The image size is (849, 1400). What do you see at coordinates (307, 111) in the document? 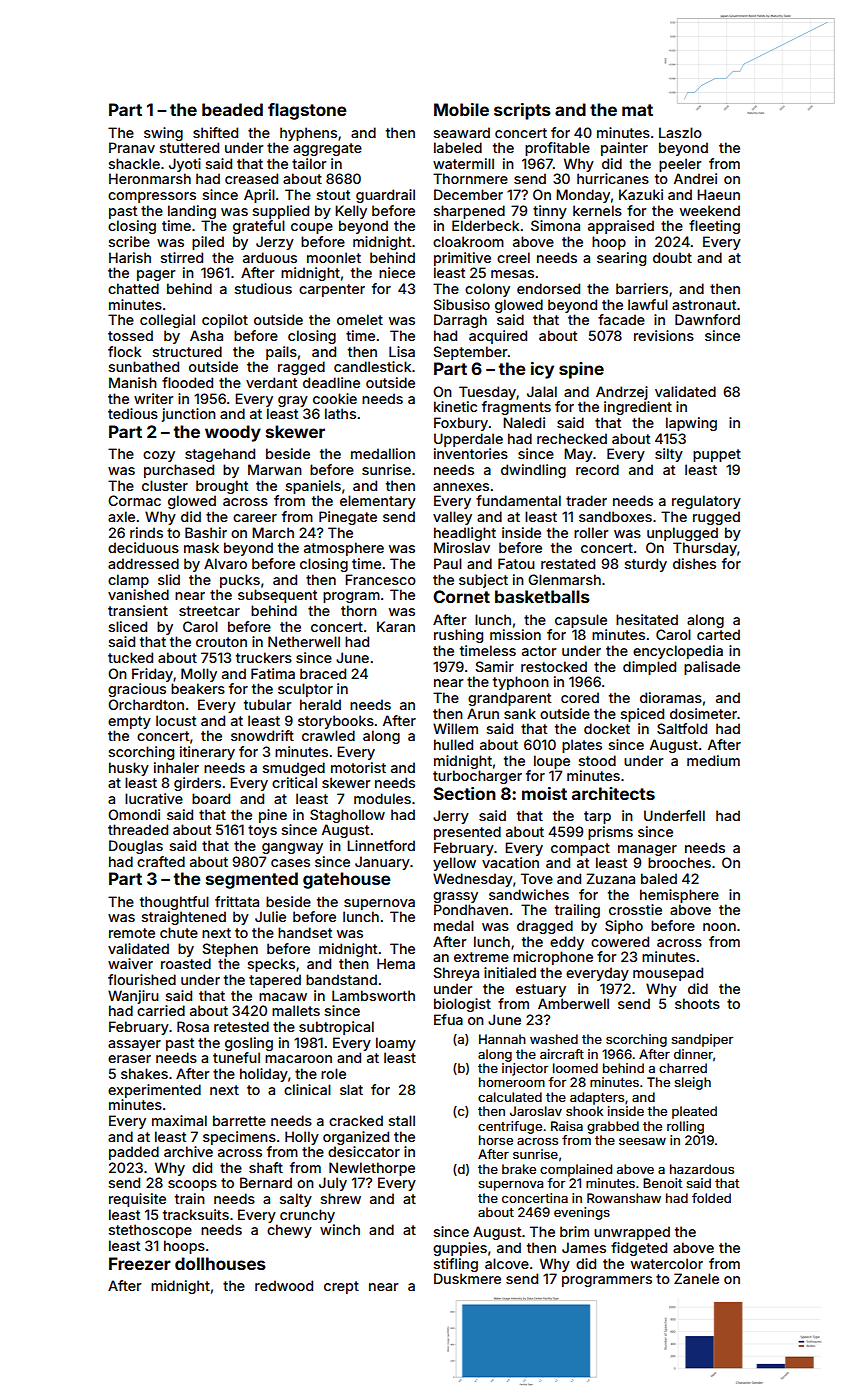
I see `flagstone` at bounding box center [307, 111].
